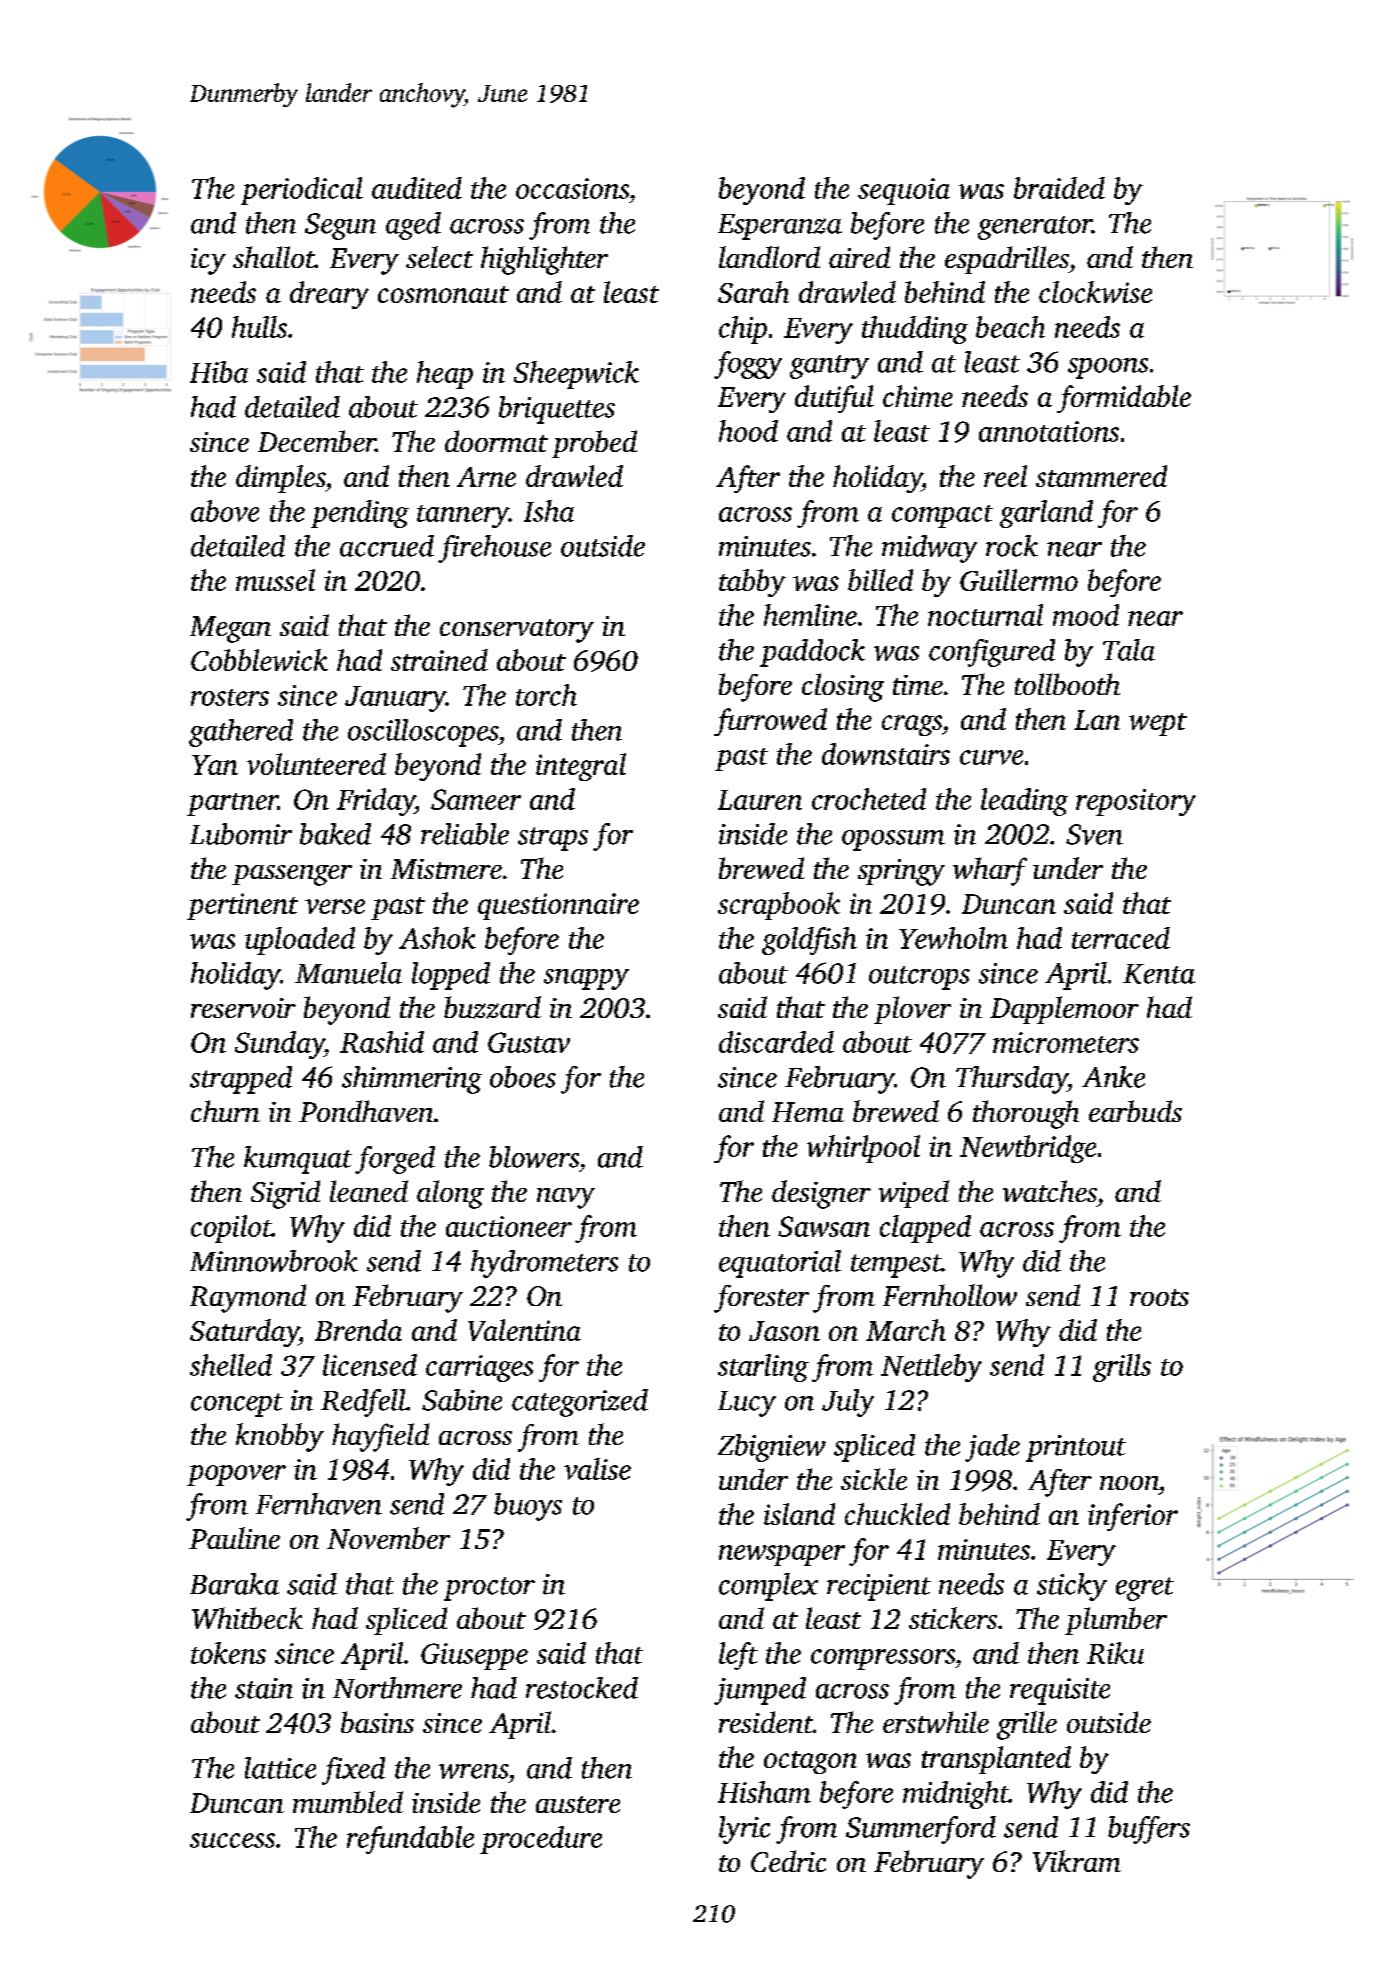 This screenshot has width=1386, height=1969. I want to click on Vikram, so click(1077, 1861).
